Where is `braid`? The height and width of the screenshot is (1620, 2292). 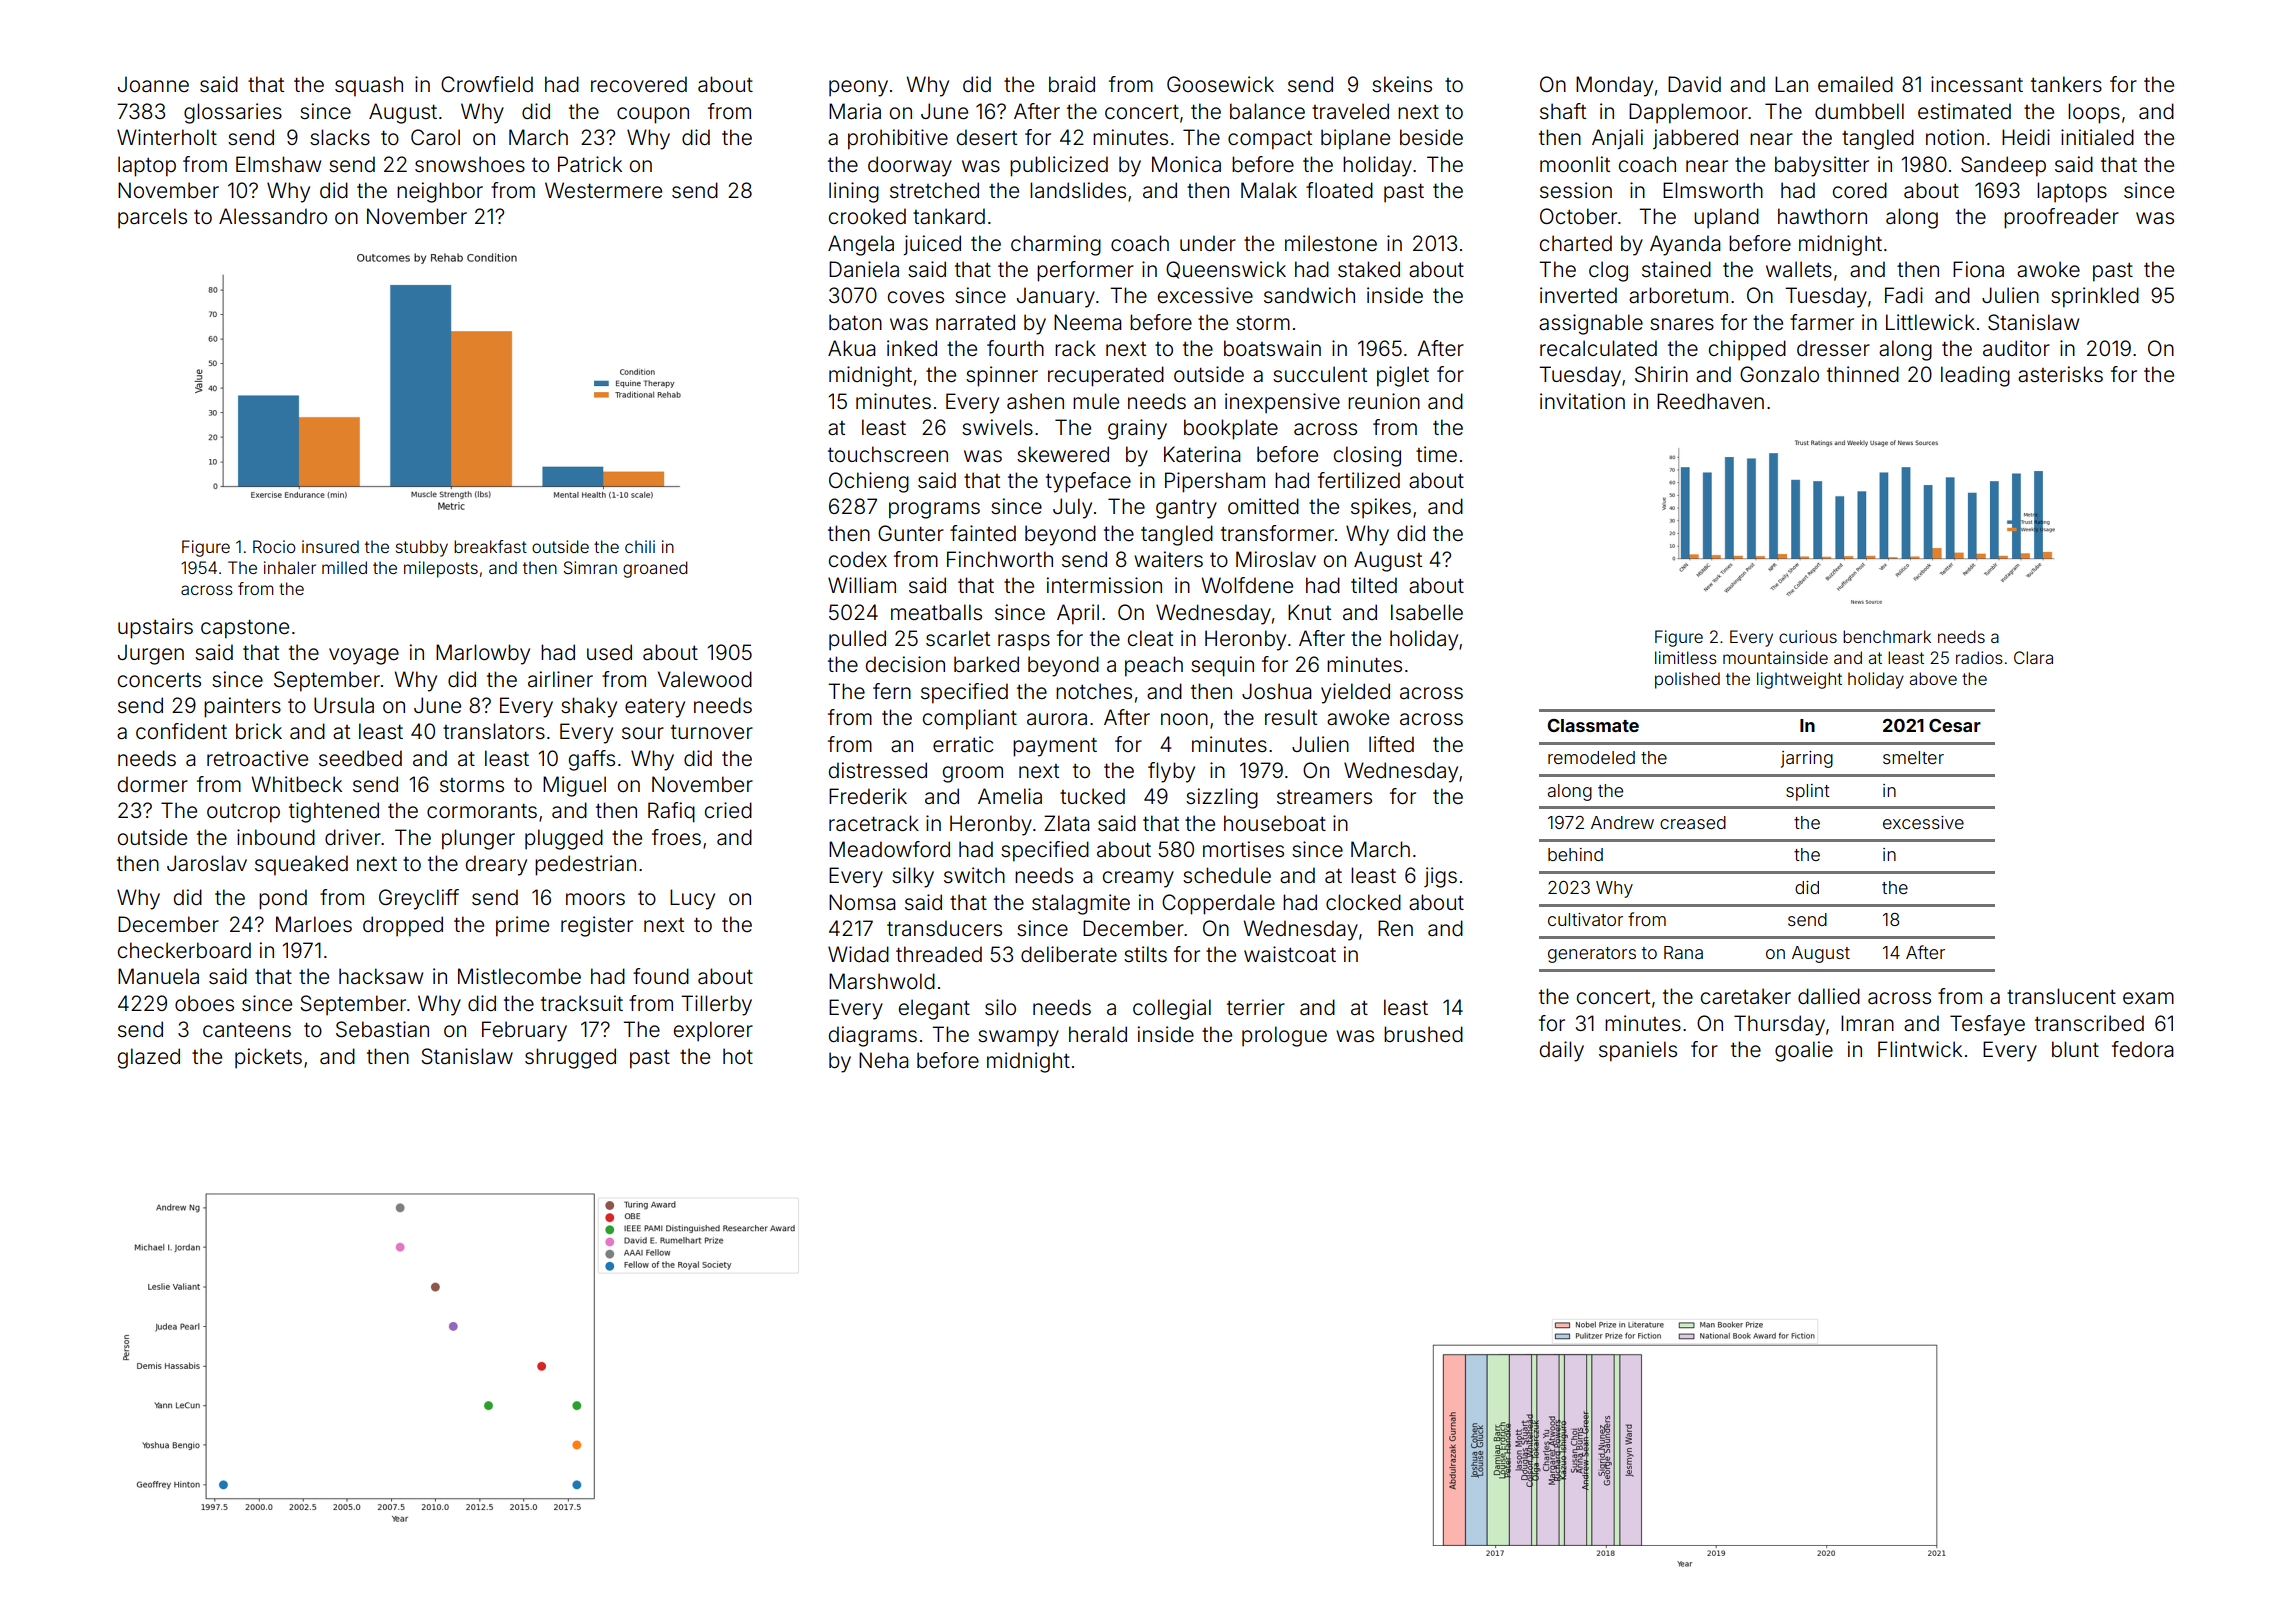
braid is located at coordinates (1072, 84).
